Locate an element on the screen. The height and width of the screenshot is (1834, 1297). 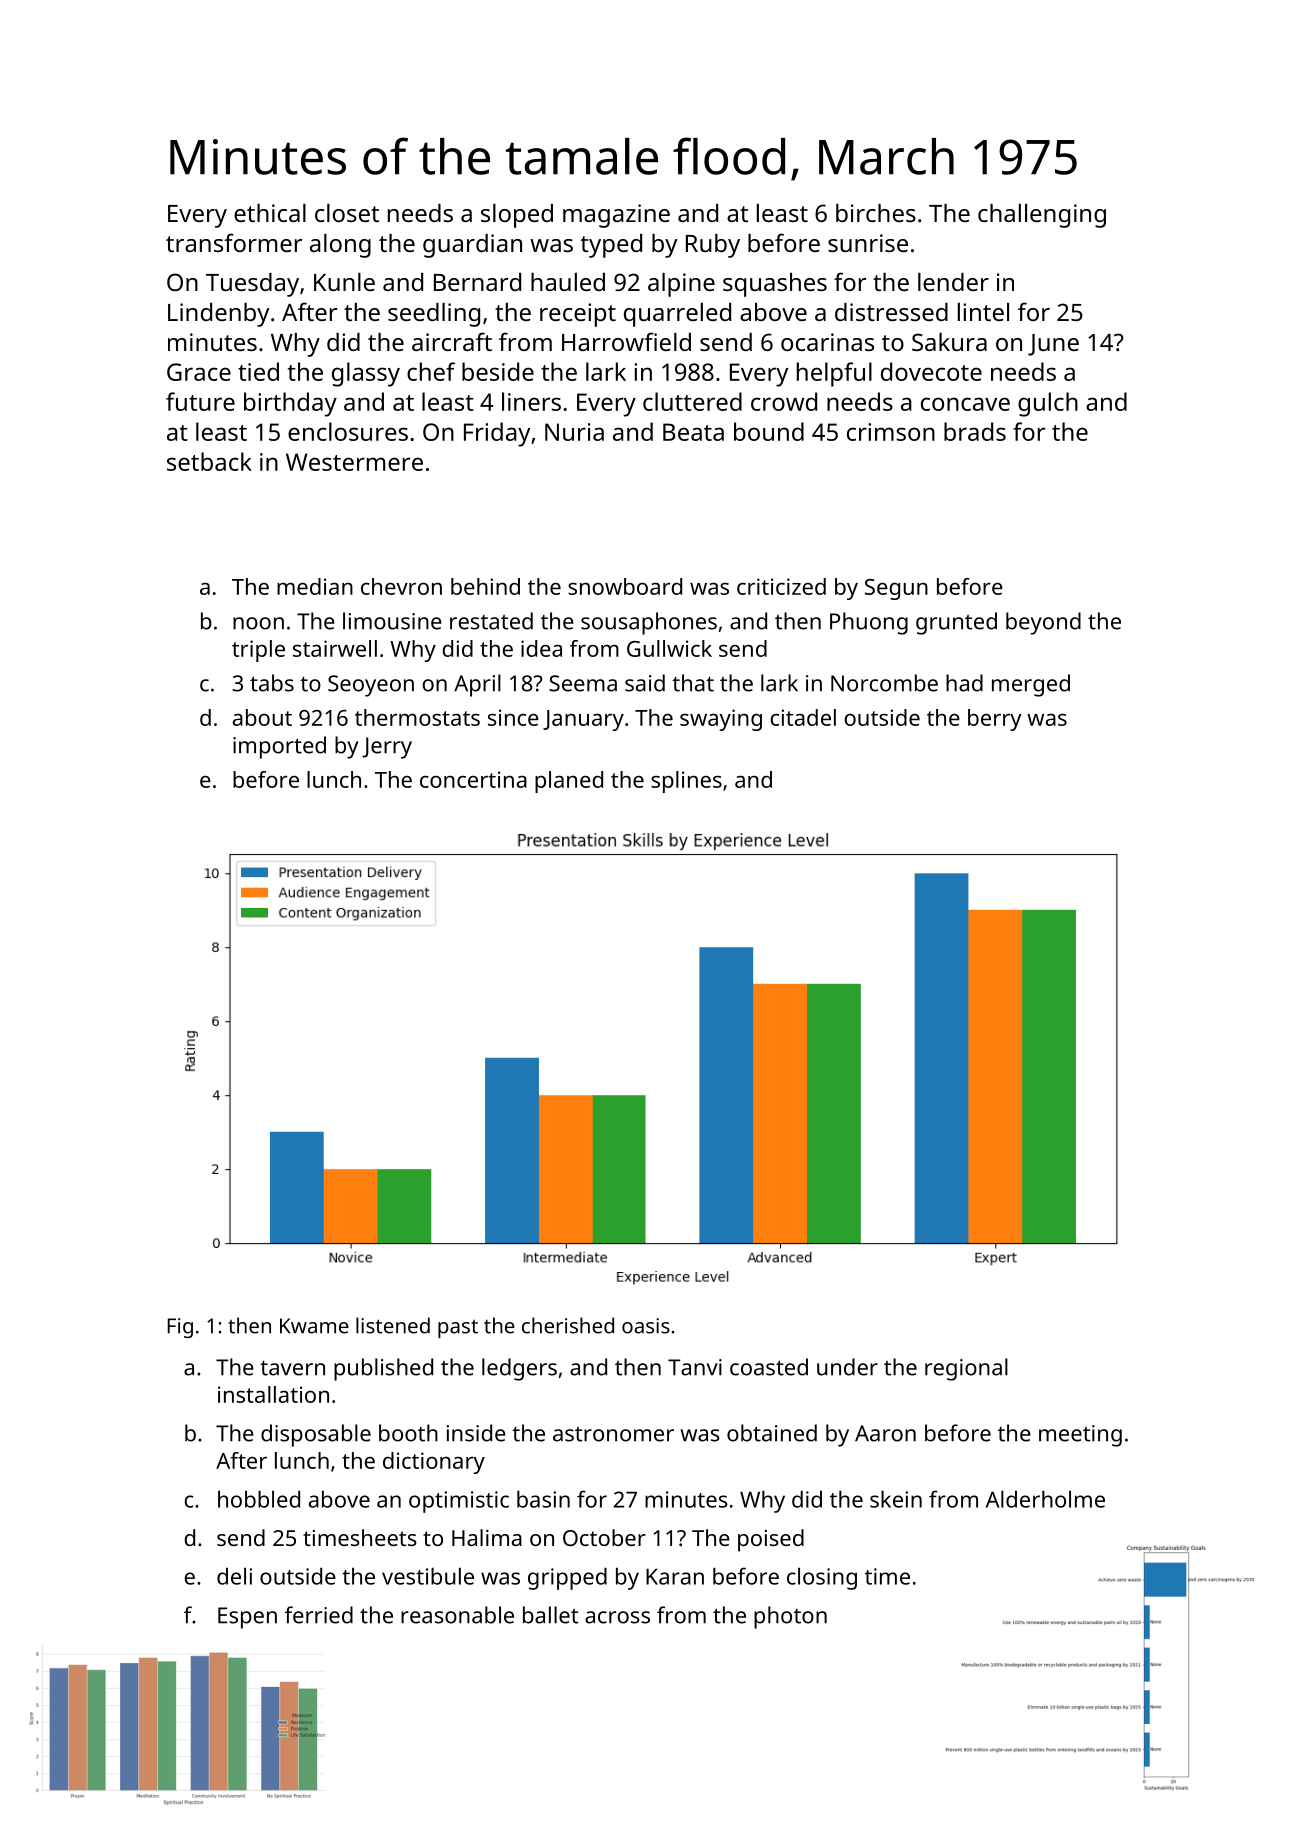
planed is located at coordinates (569, 782).
